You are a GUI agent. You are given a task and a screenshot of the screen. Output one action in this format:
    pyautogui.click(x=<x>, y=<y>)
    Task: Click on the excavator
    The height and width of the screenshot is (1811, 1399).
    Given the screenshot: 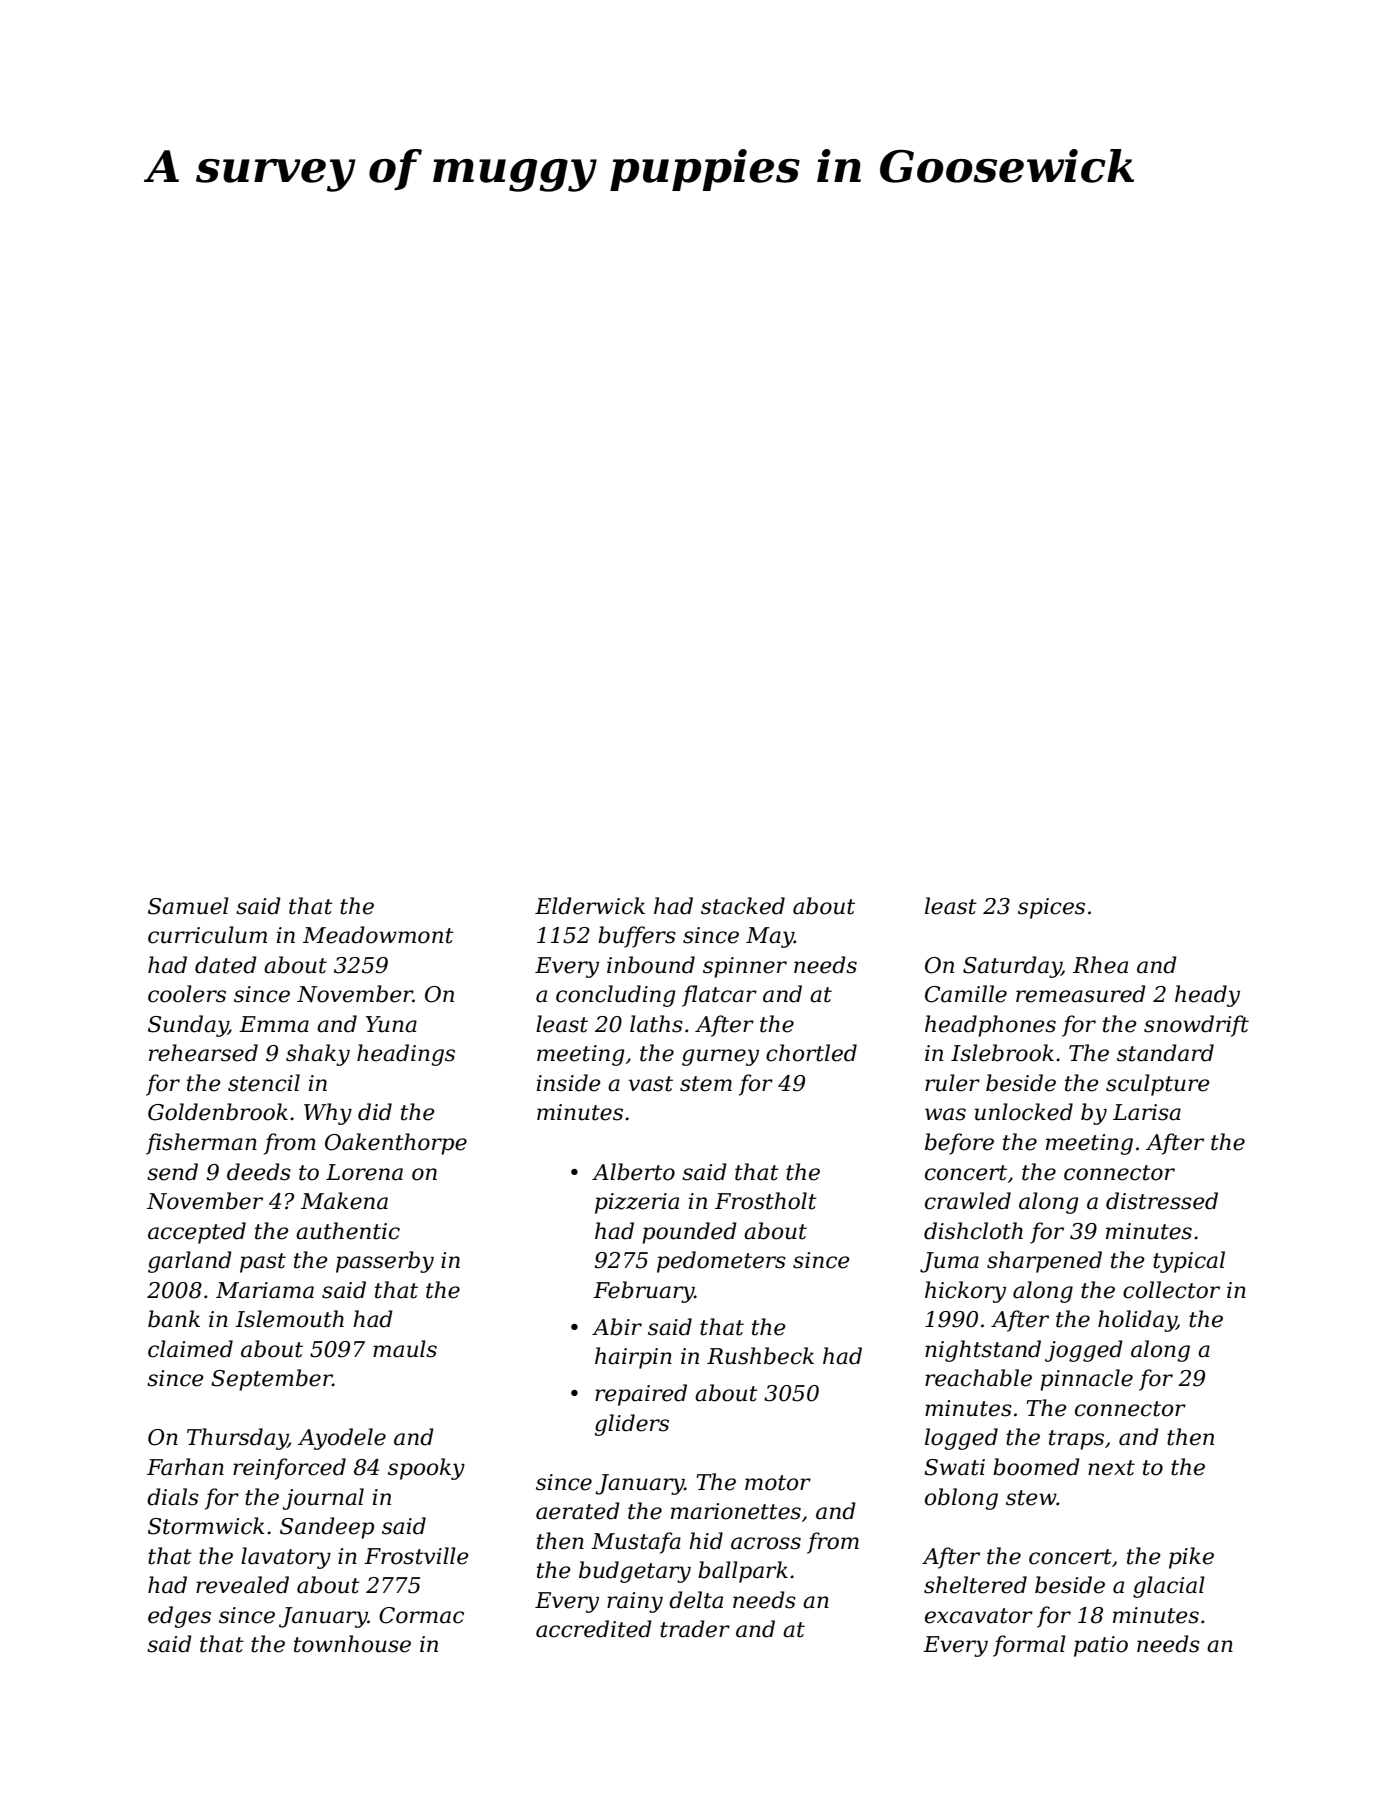 What is the action you would take?
    pyautogui.click(x=979, y=1616)
